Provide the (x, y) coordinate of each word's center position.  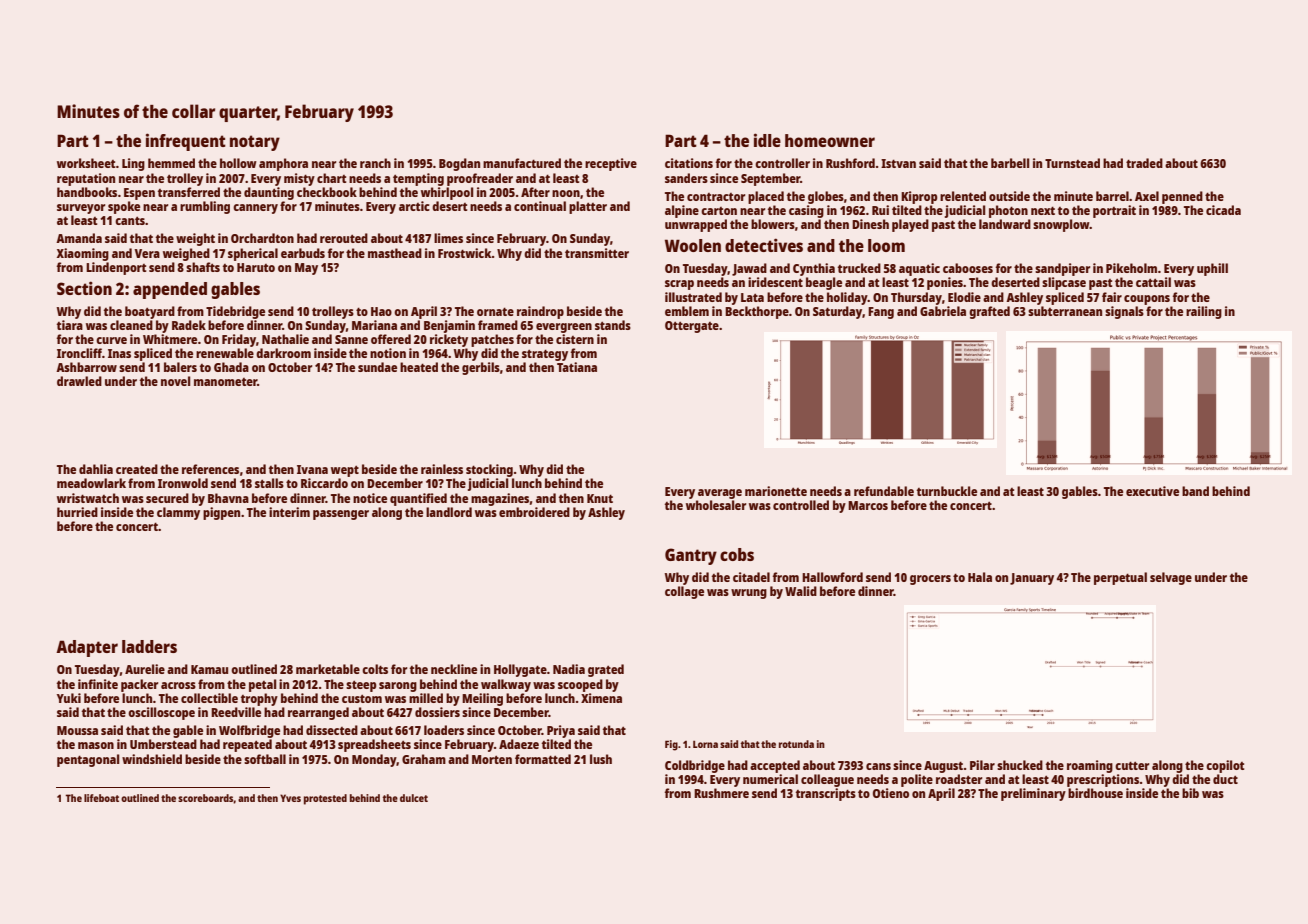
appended (170, 290)
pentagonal (88, 760)
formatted (543, 759)
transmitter (597, 253)
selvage (1171, 578)
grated (606, 670)
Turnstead (1072, 163)
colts (375, 669)
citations (689, 163)
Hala (980, 577)
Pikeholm (1131, 268)
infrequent (186, 142)
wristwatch (88, 498)
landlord (449, 512)
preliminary (1033, 794)
